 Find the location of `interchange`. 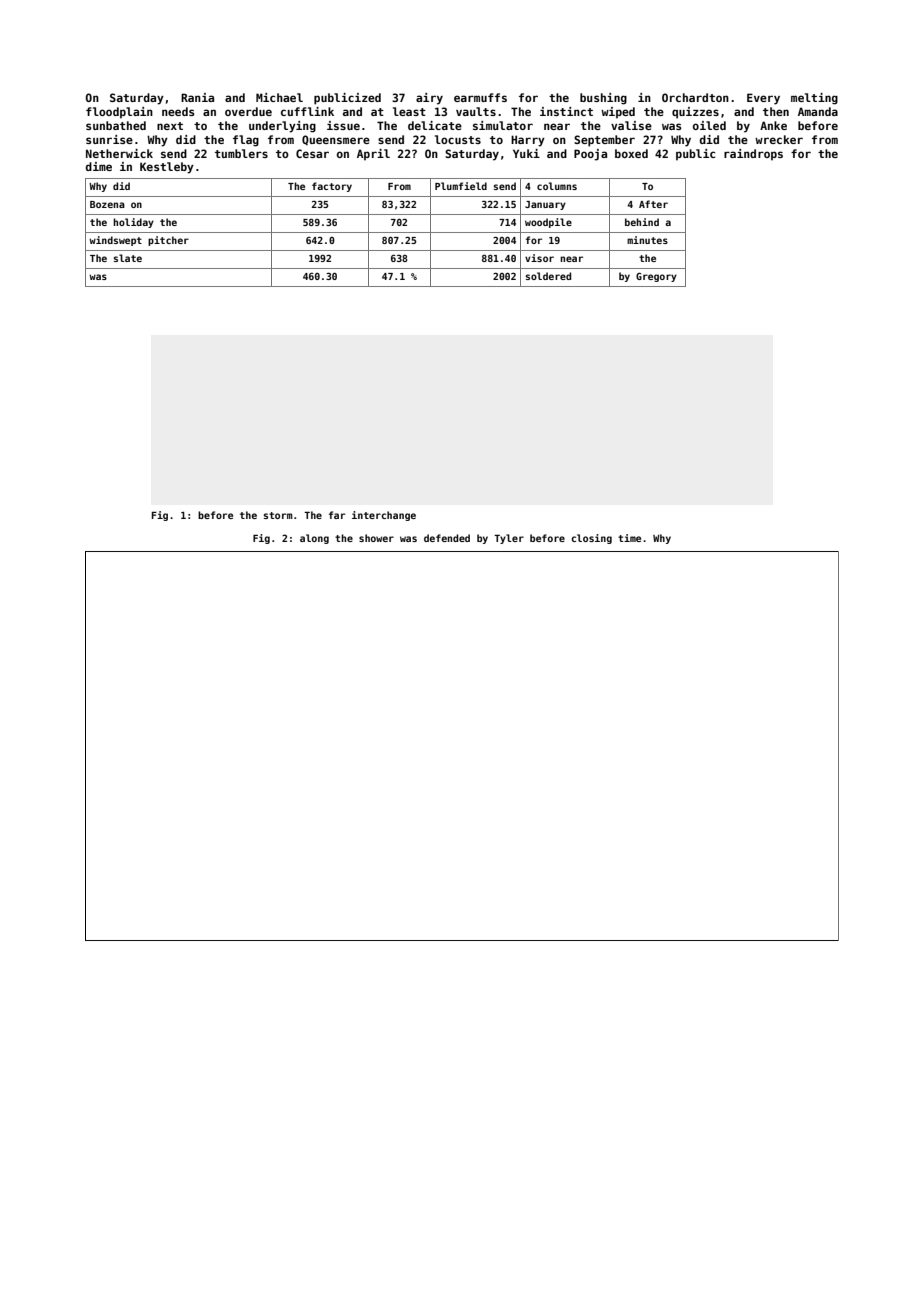

interchange is located at coordinates (384, 516).
